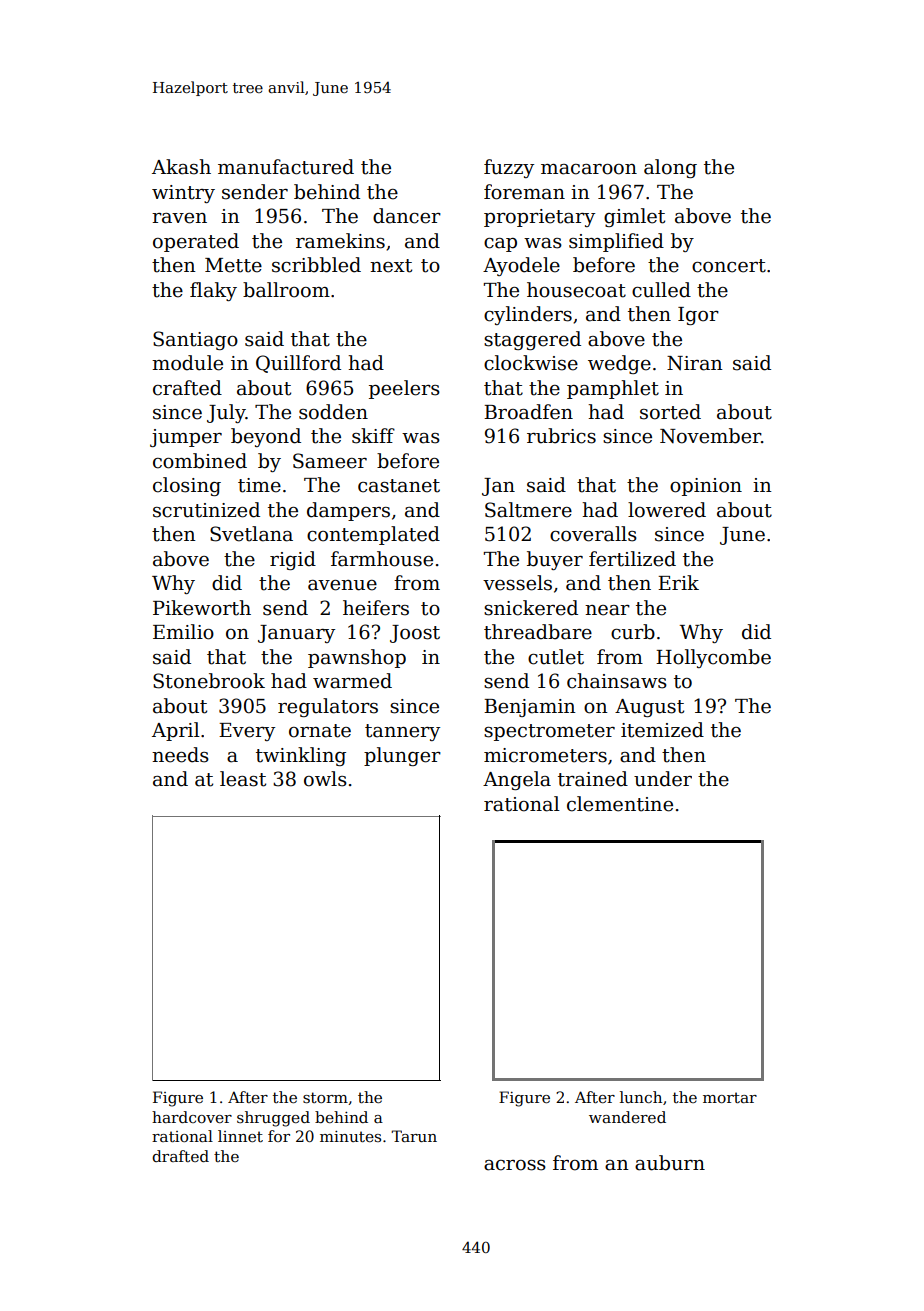 The width and height of the screenshot is (924, 1311). What do you see at coordinates (296, 634) in the screenshot?
I see `January` at bounding box center [296, 634].
